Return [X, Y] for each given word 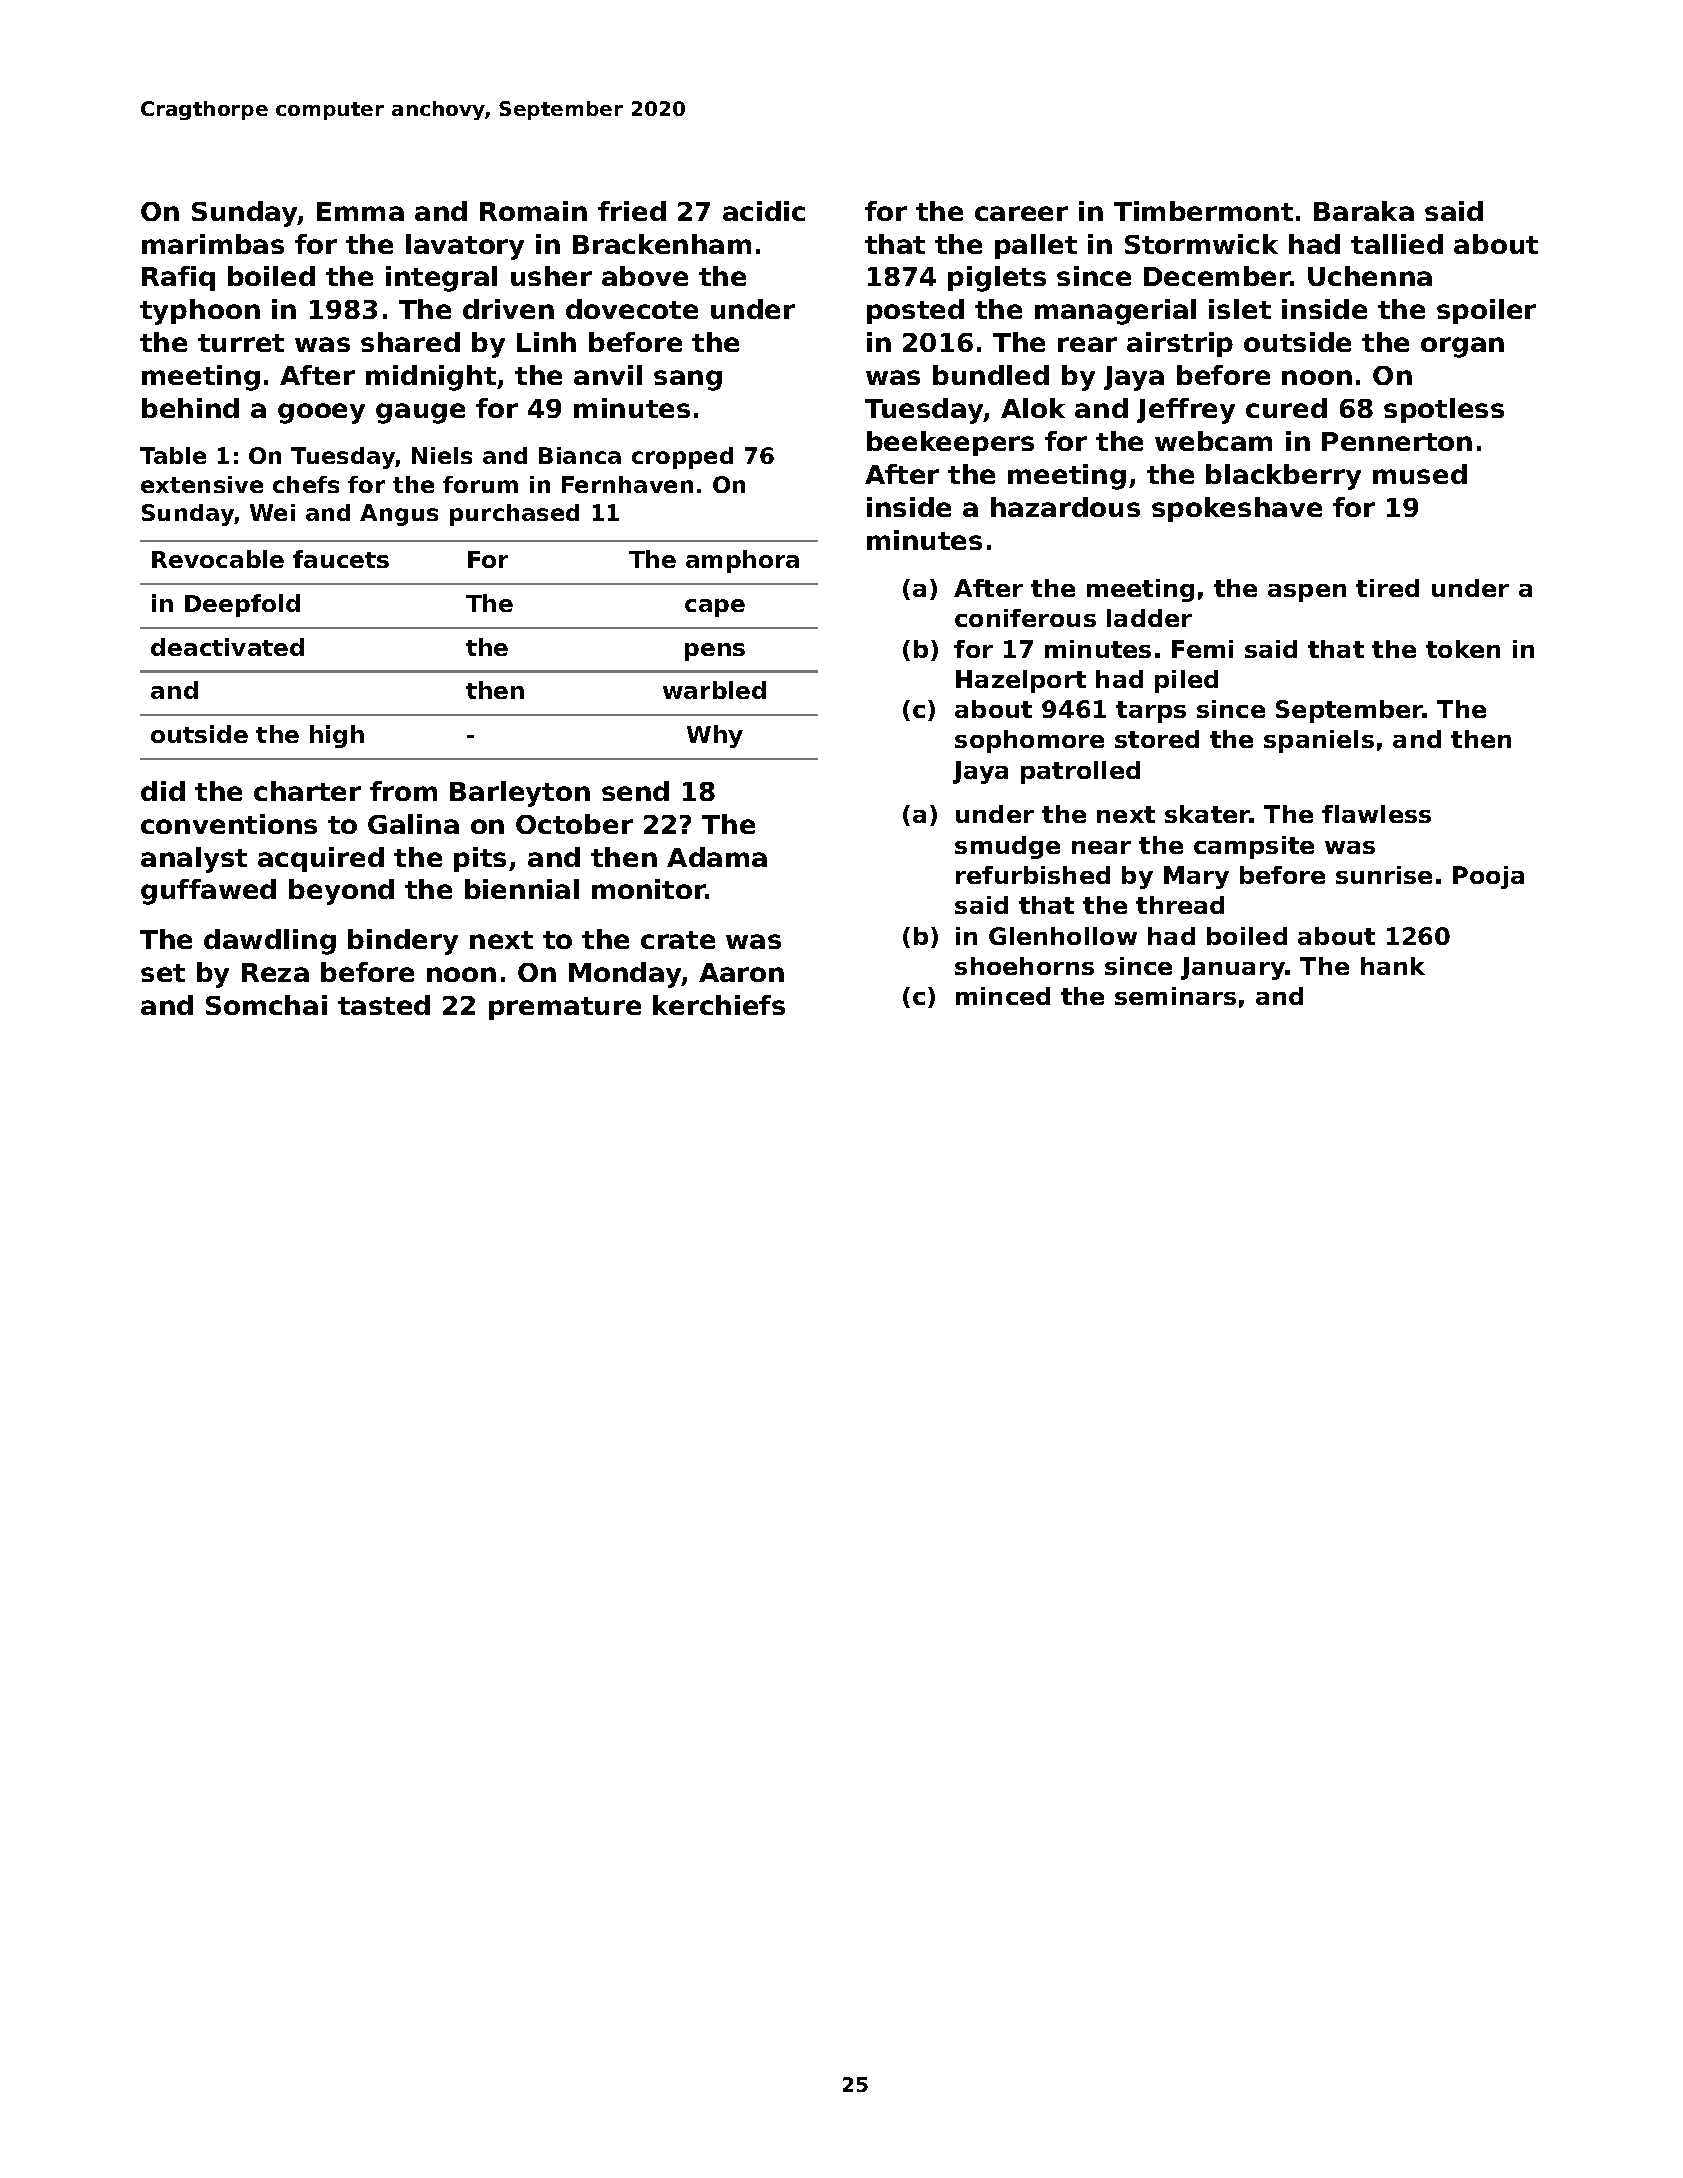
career [1021, 213]
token [1463, 649]
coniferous [1025, 618]
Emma [360, 211]
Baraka [1364, 211]
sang [688, 380]
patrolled [1080, 772]
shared [410, 342]
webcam [1213, 441]
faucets [341, 559]
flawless [1376, 814]
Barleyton [520, 794]
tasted [384, 1005]
